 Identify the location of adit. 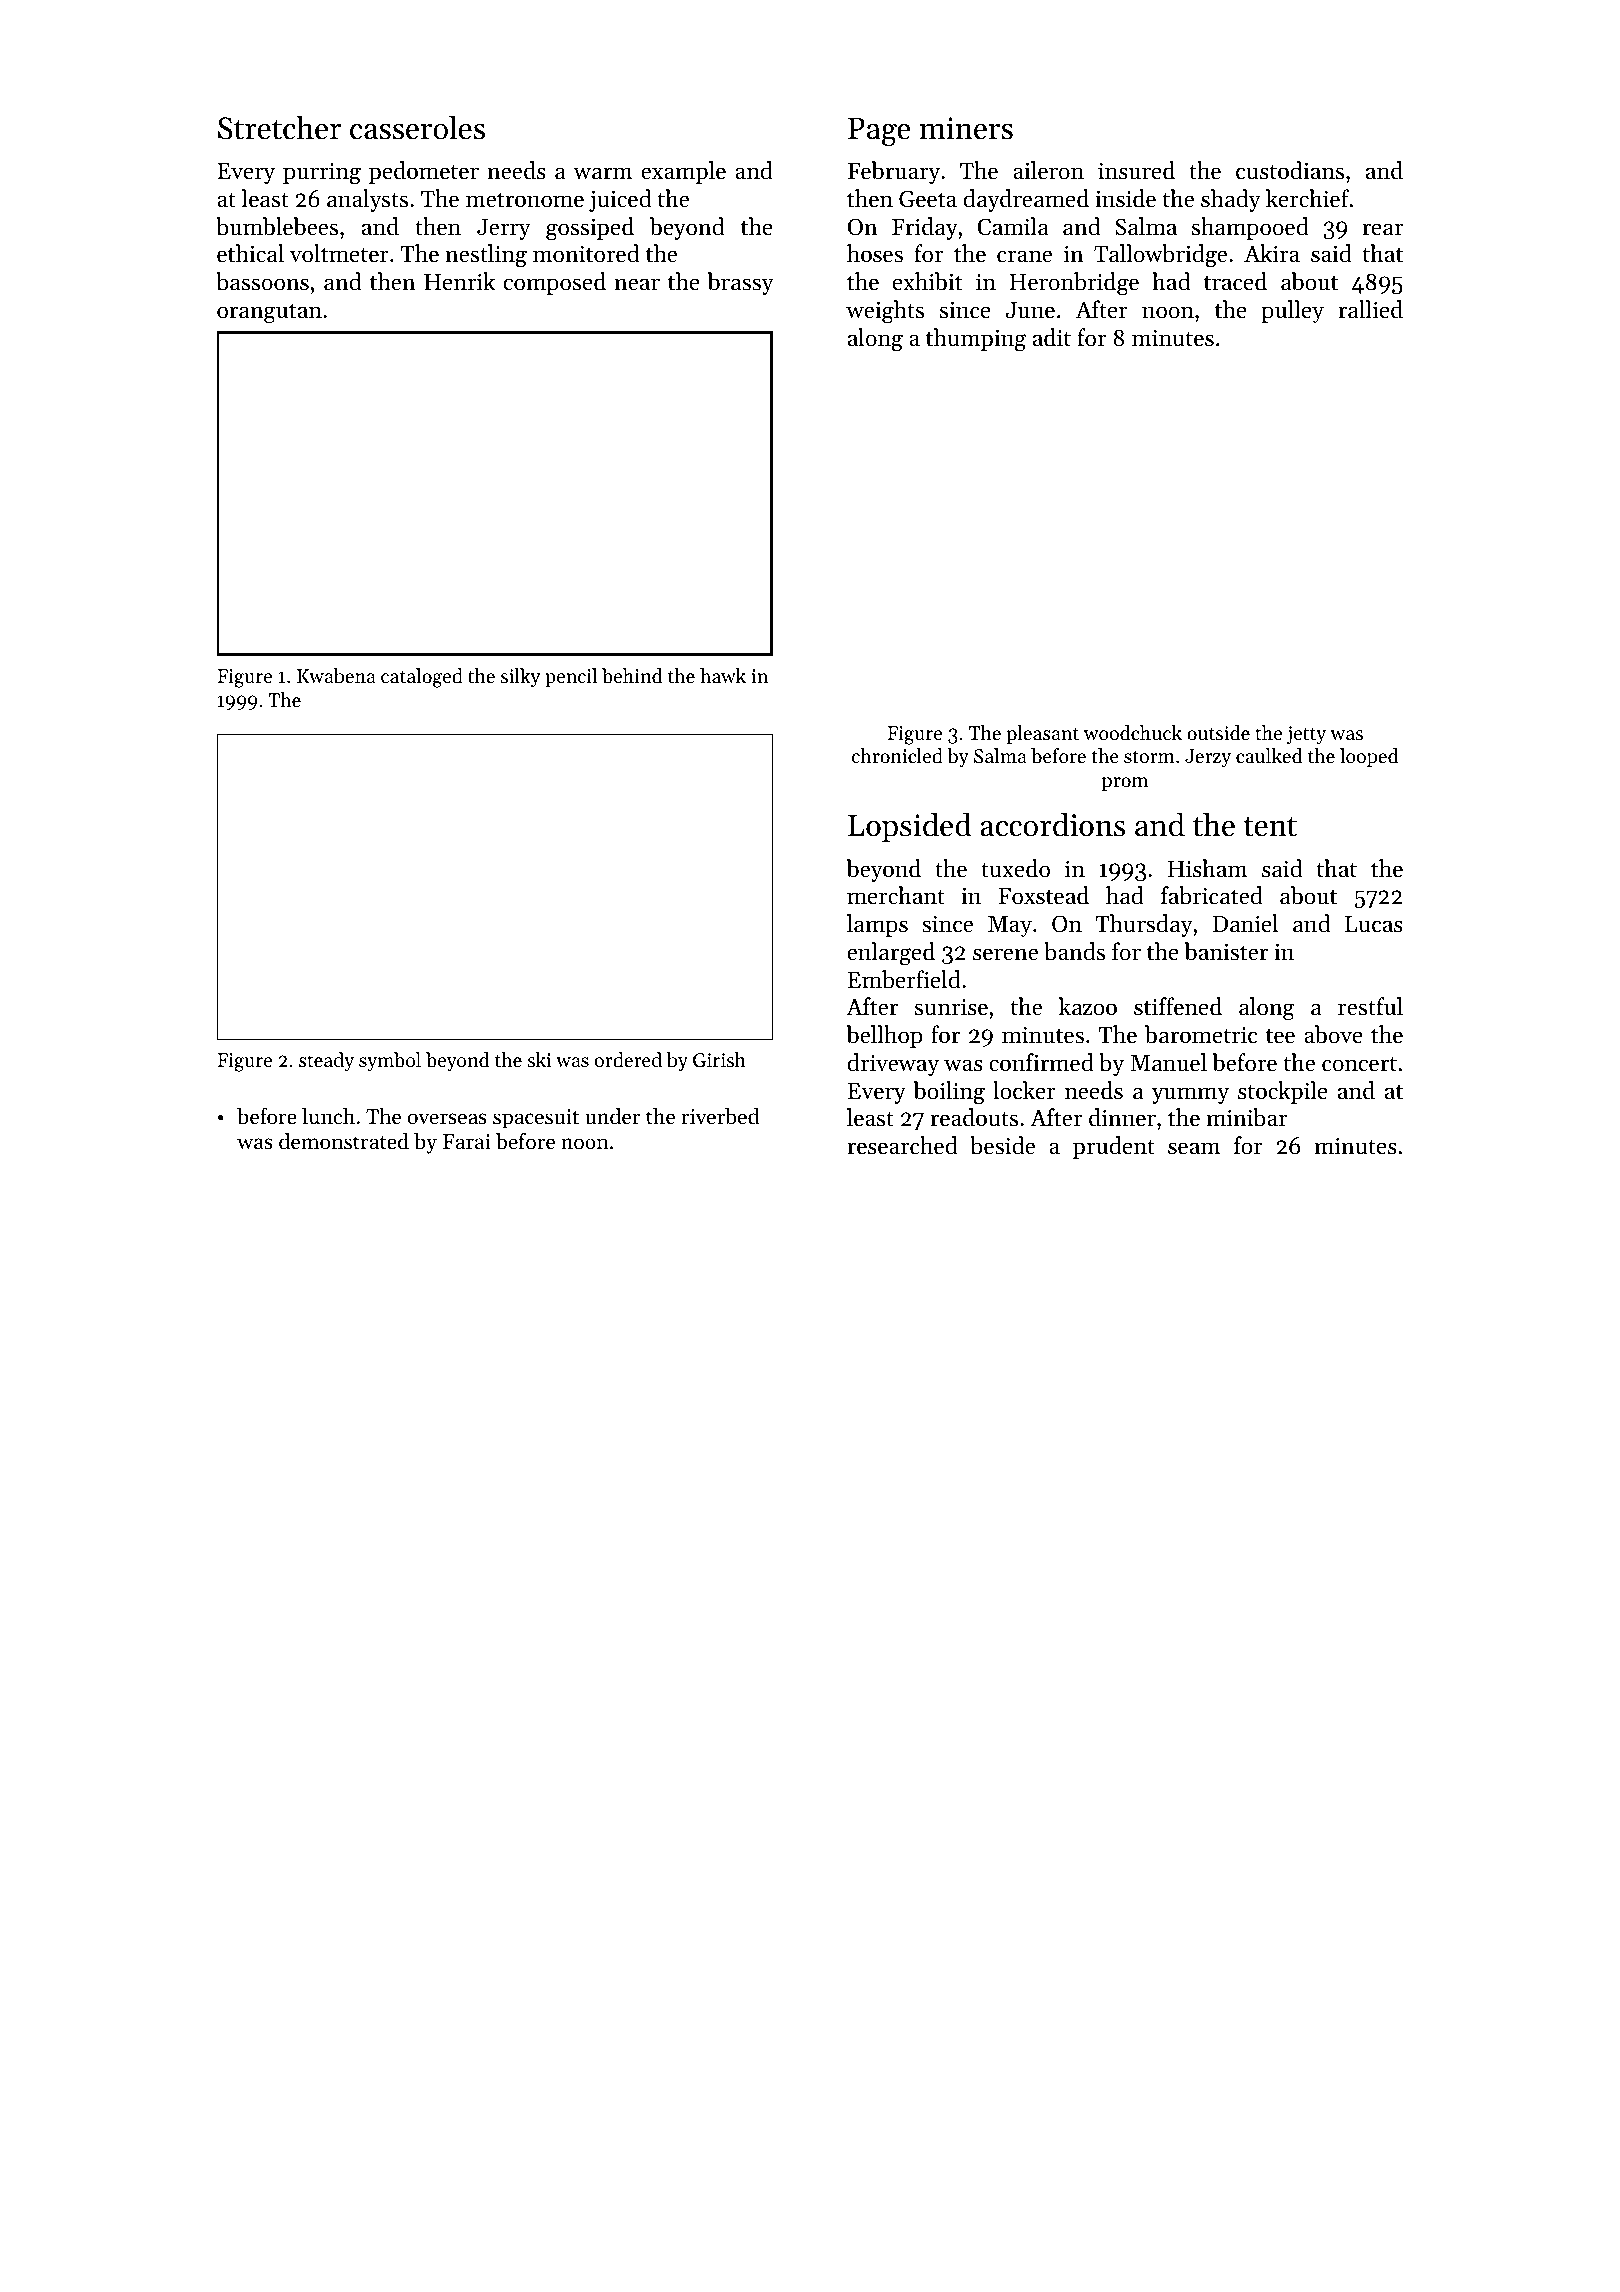
(1052, 337).
